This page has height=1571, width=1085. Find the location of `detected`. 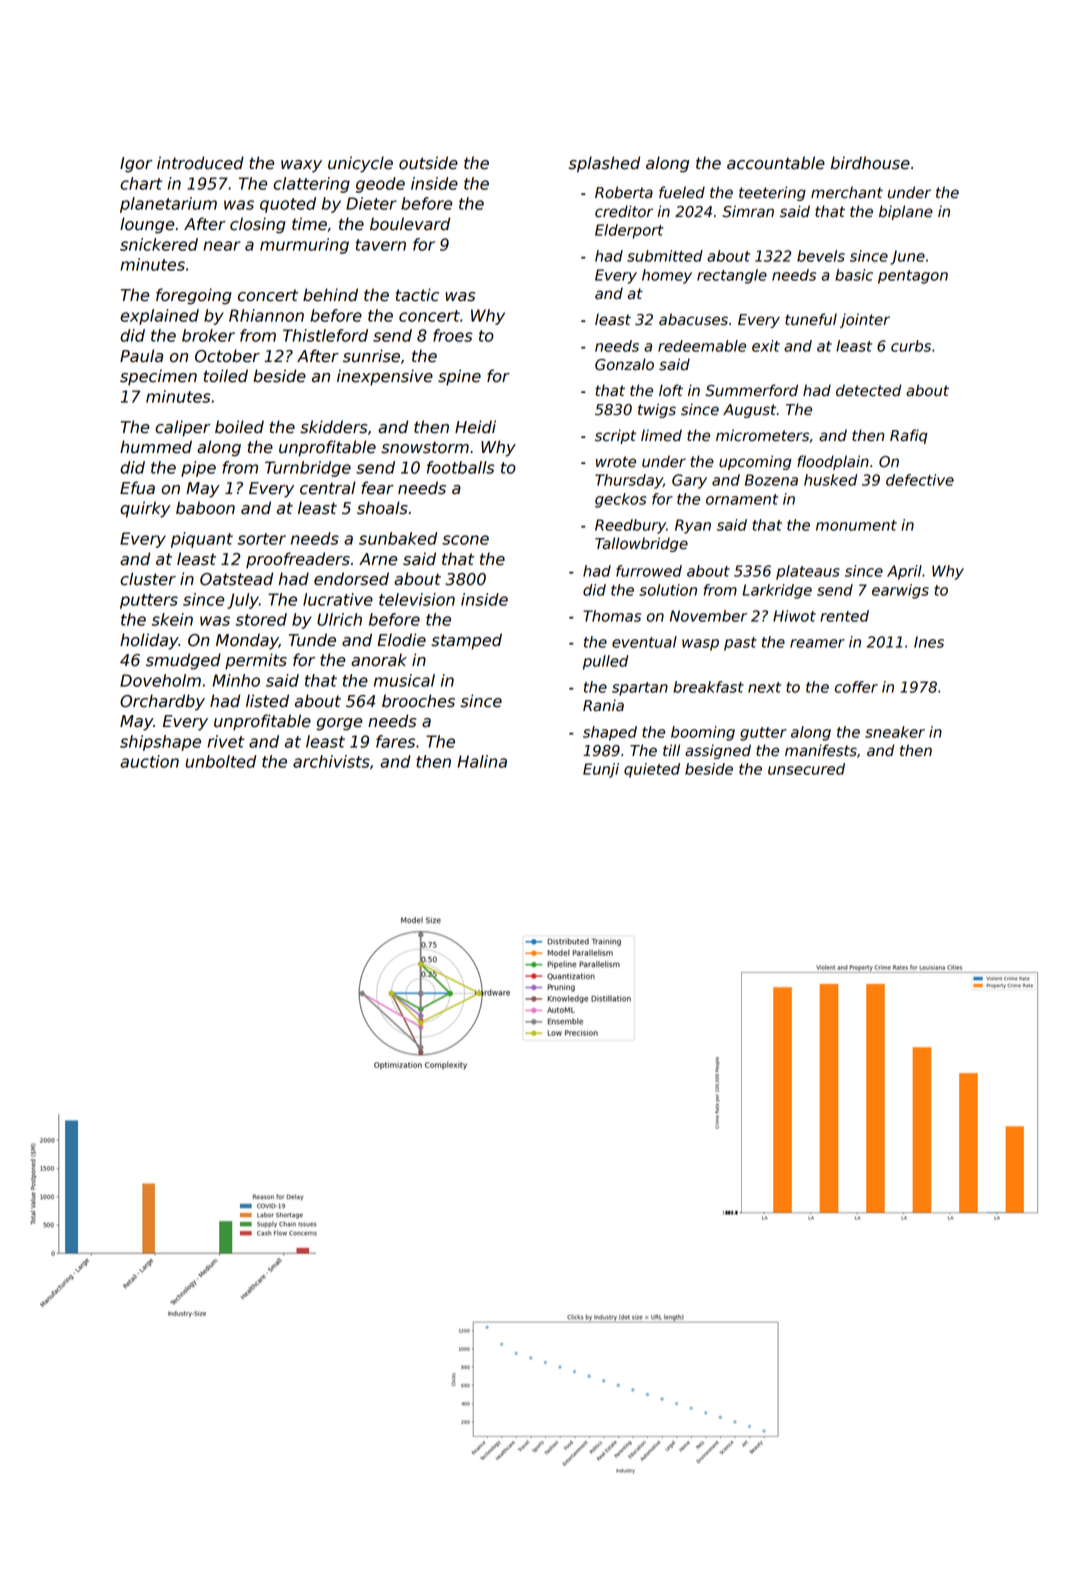

detected is located at coordinates (868, 390).
